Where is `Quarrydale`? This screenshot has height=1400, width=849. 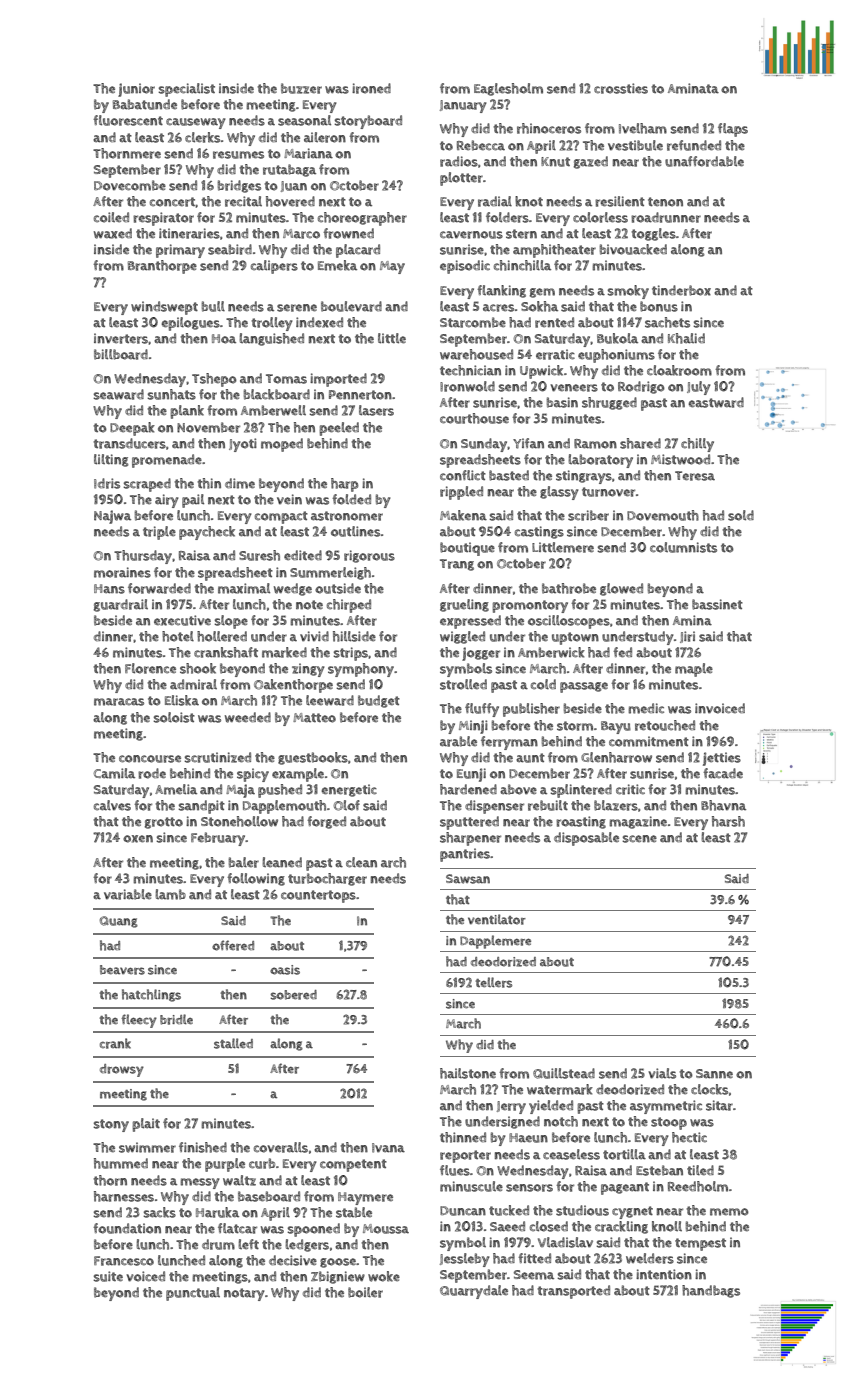 Quarrydale is located at coordinates (474, 1292).
